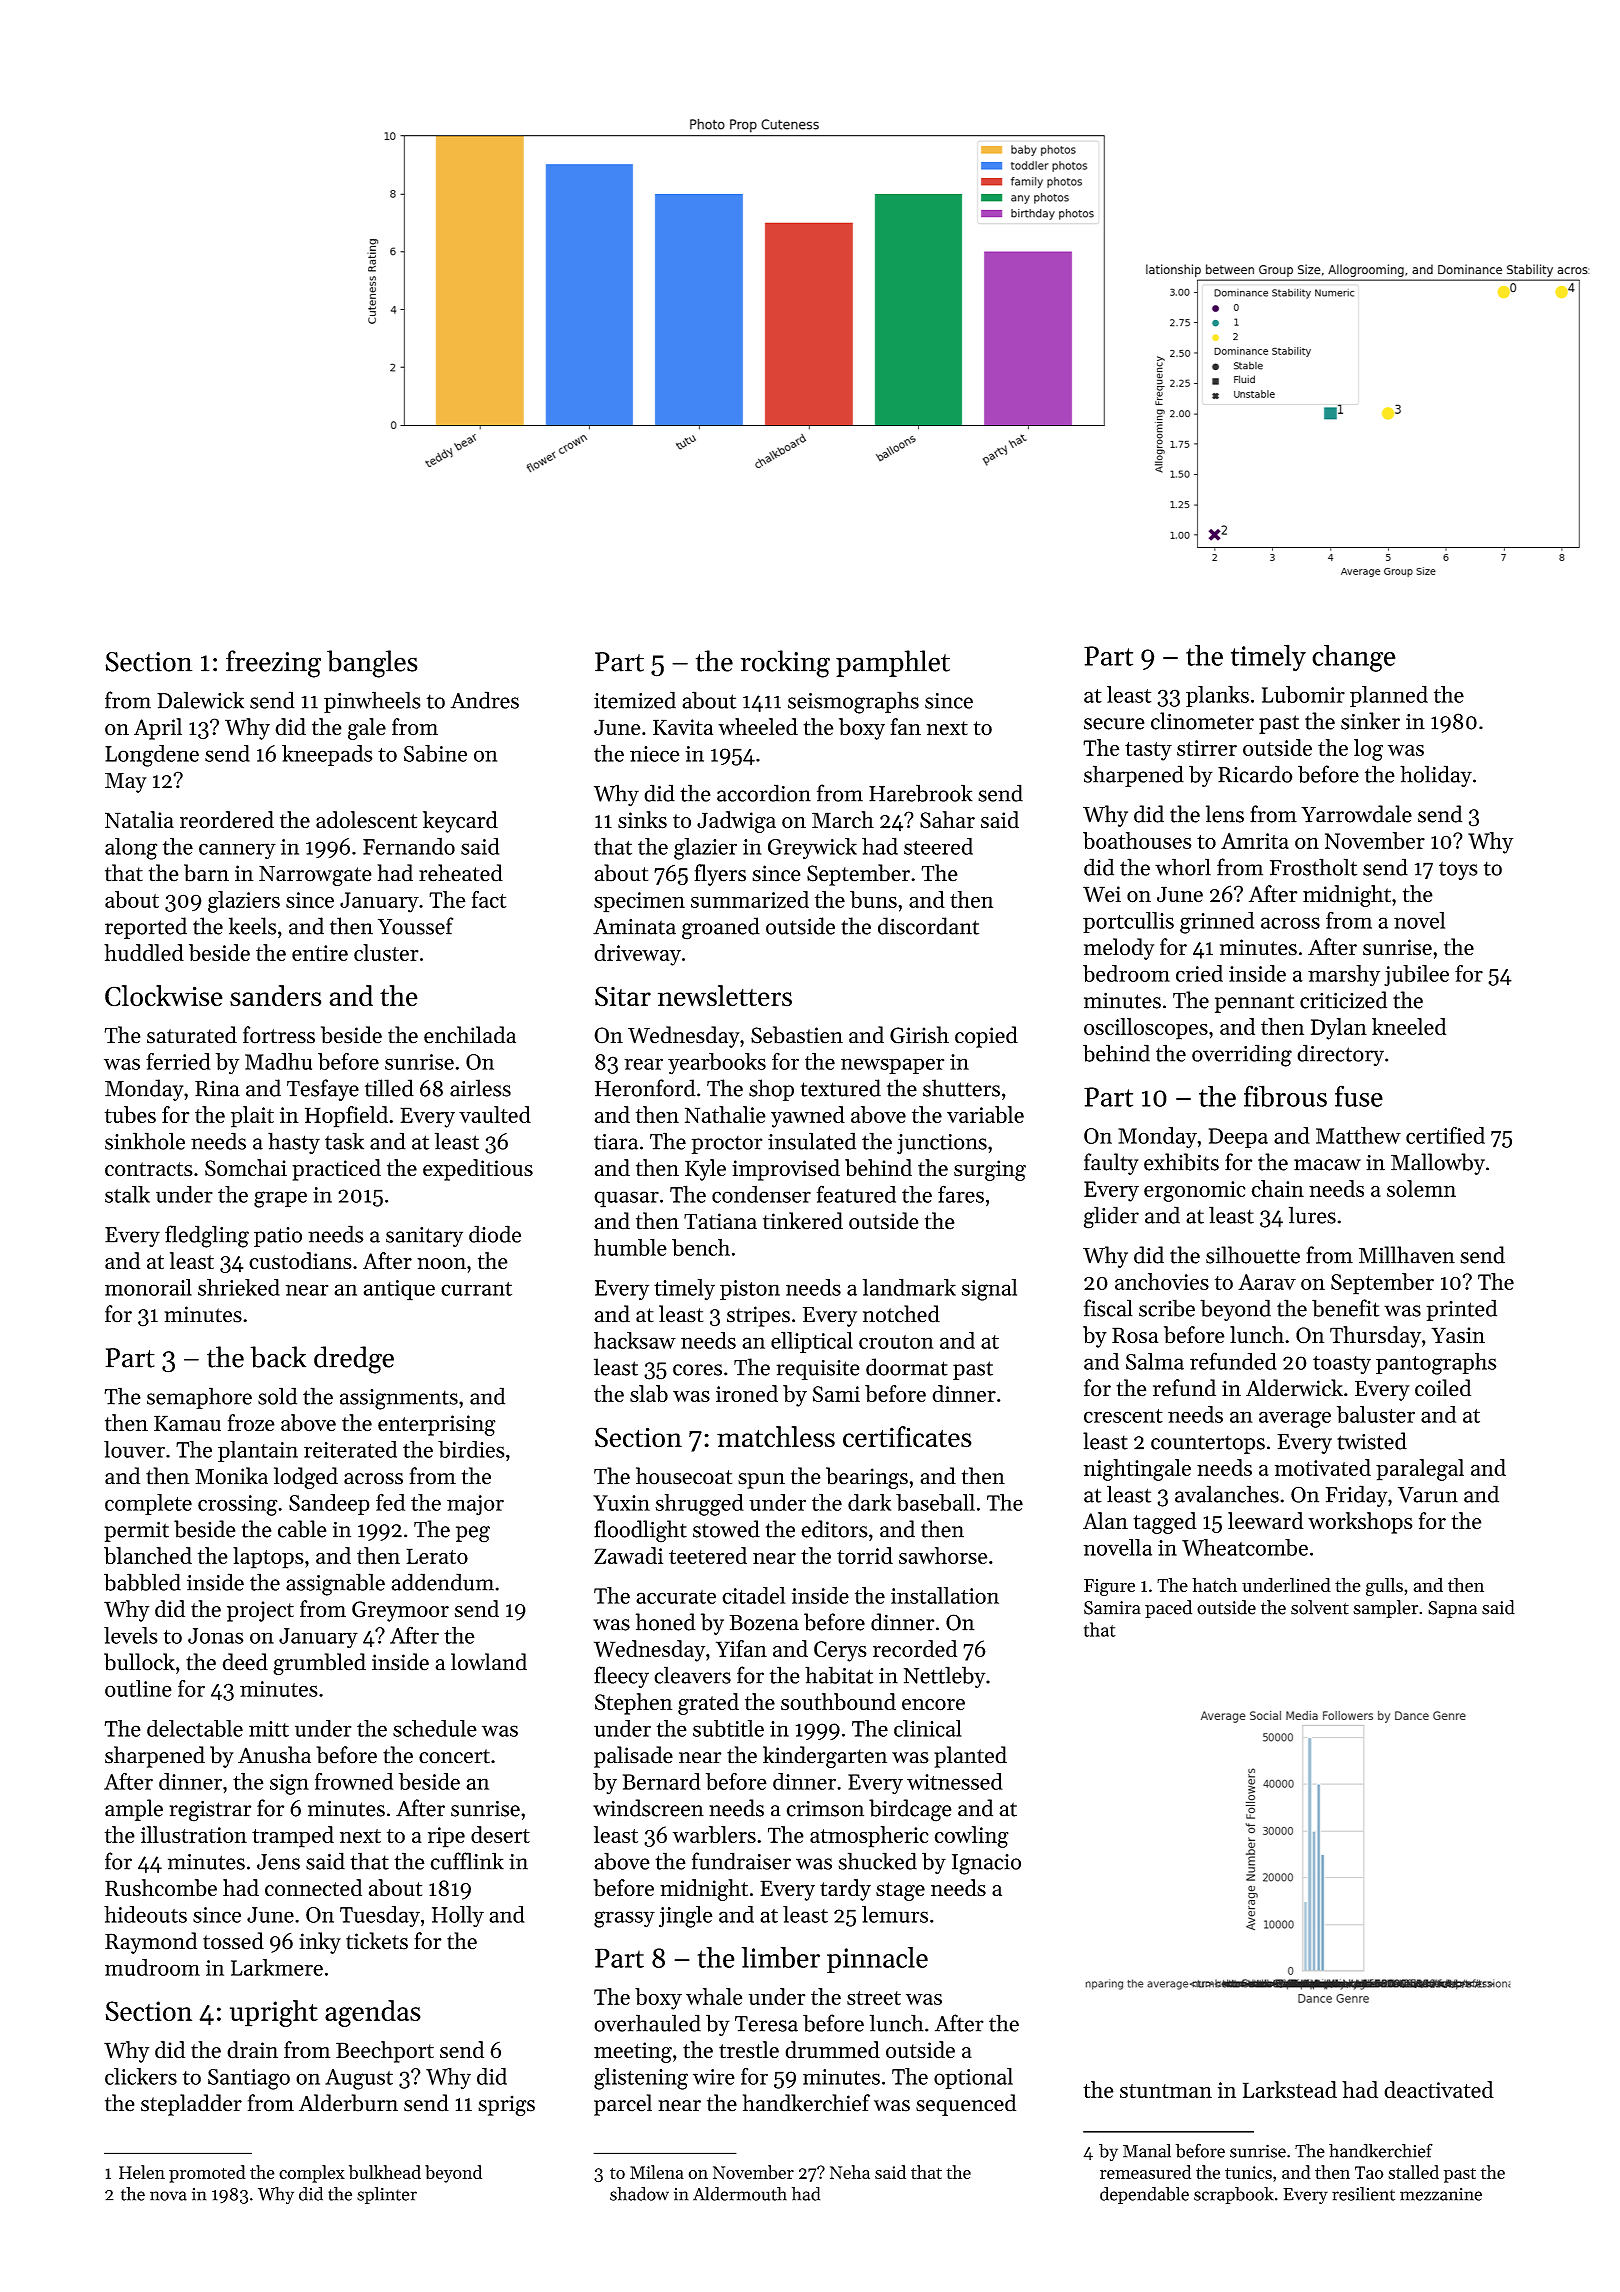 This screenshot has height=2292, width=1620. I want to click on Nettleby, so click(945, 1677).
